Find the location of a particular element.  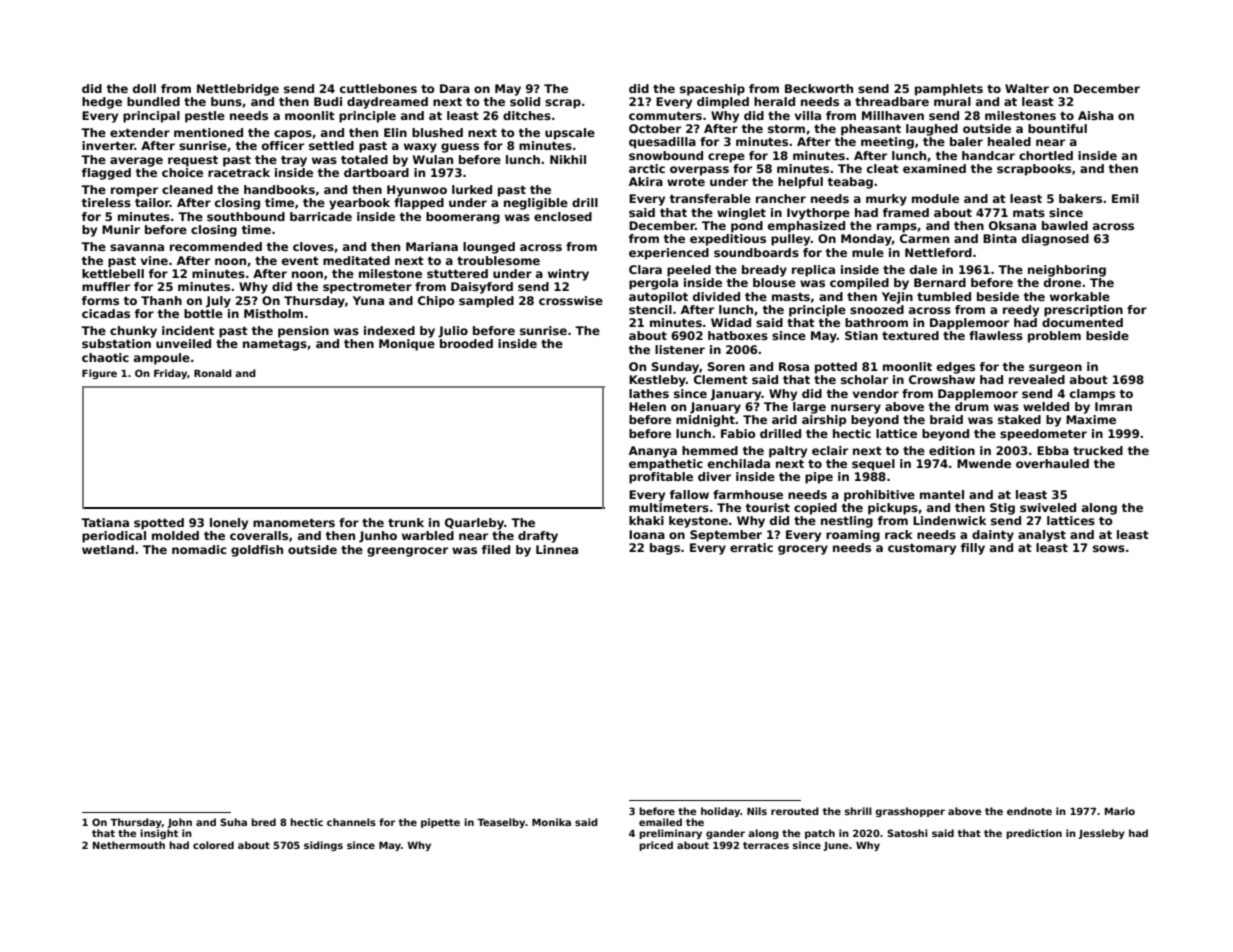

clamps is located at coordinates (1092, 395).
